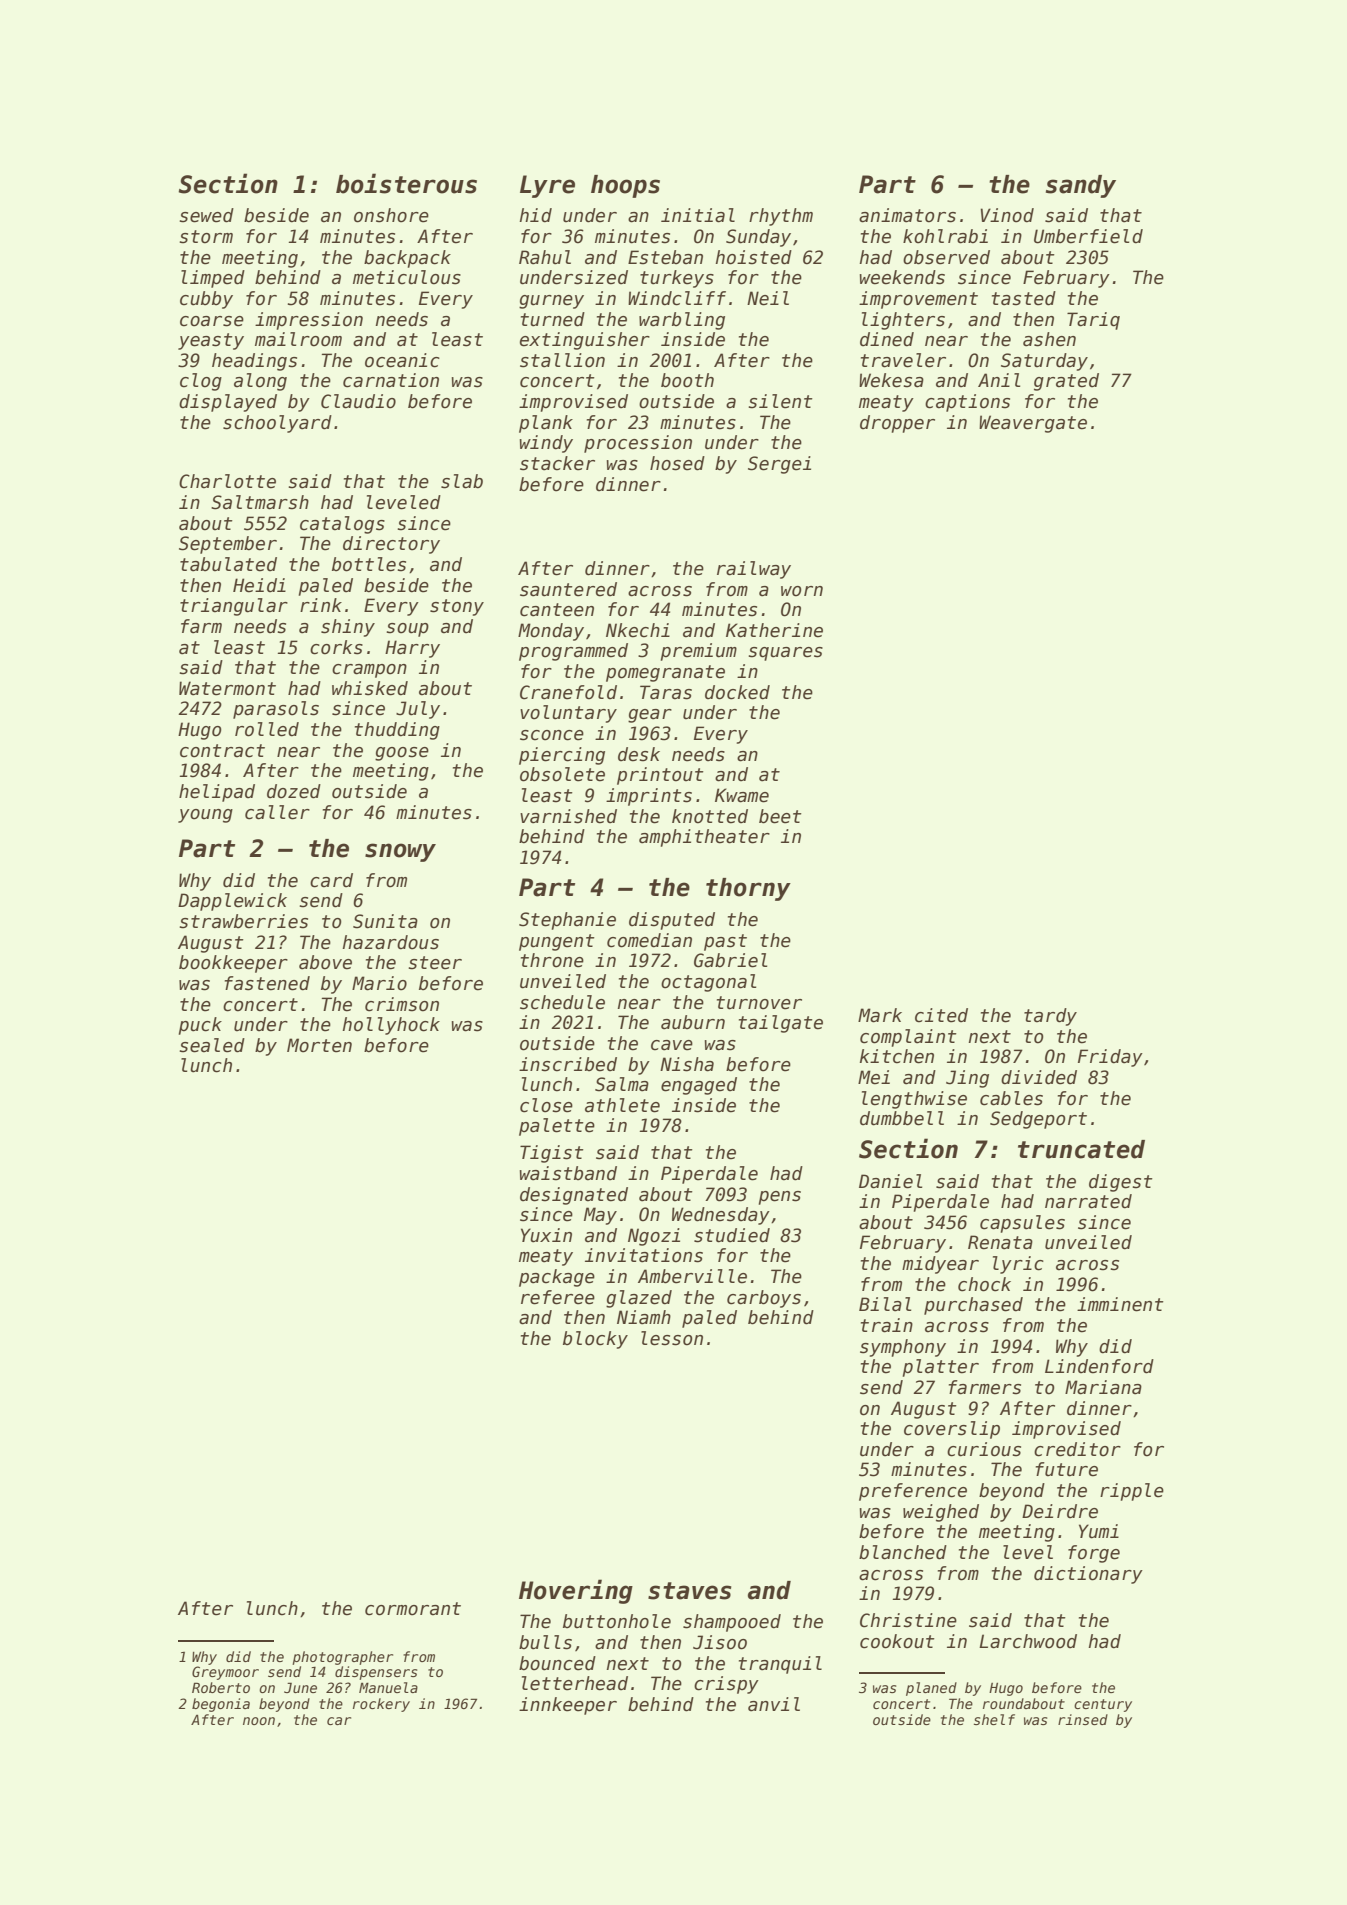 This screenshot has width=1347, height=1905. Describe the element at coordinates (1132, 1492) in the screenshot. I see `ripple` at that location.
